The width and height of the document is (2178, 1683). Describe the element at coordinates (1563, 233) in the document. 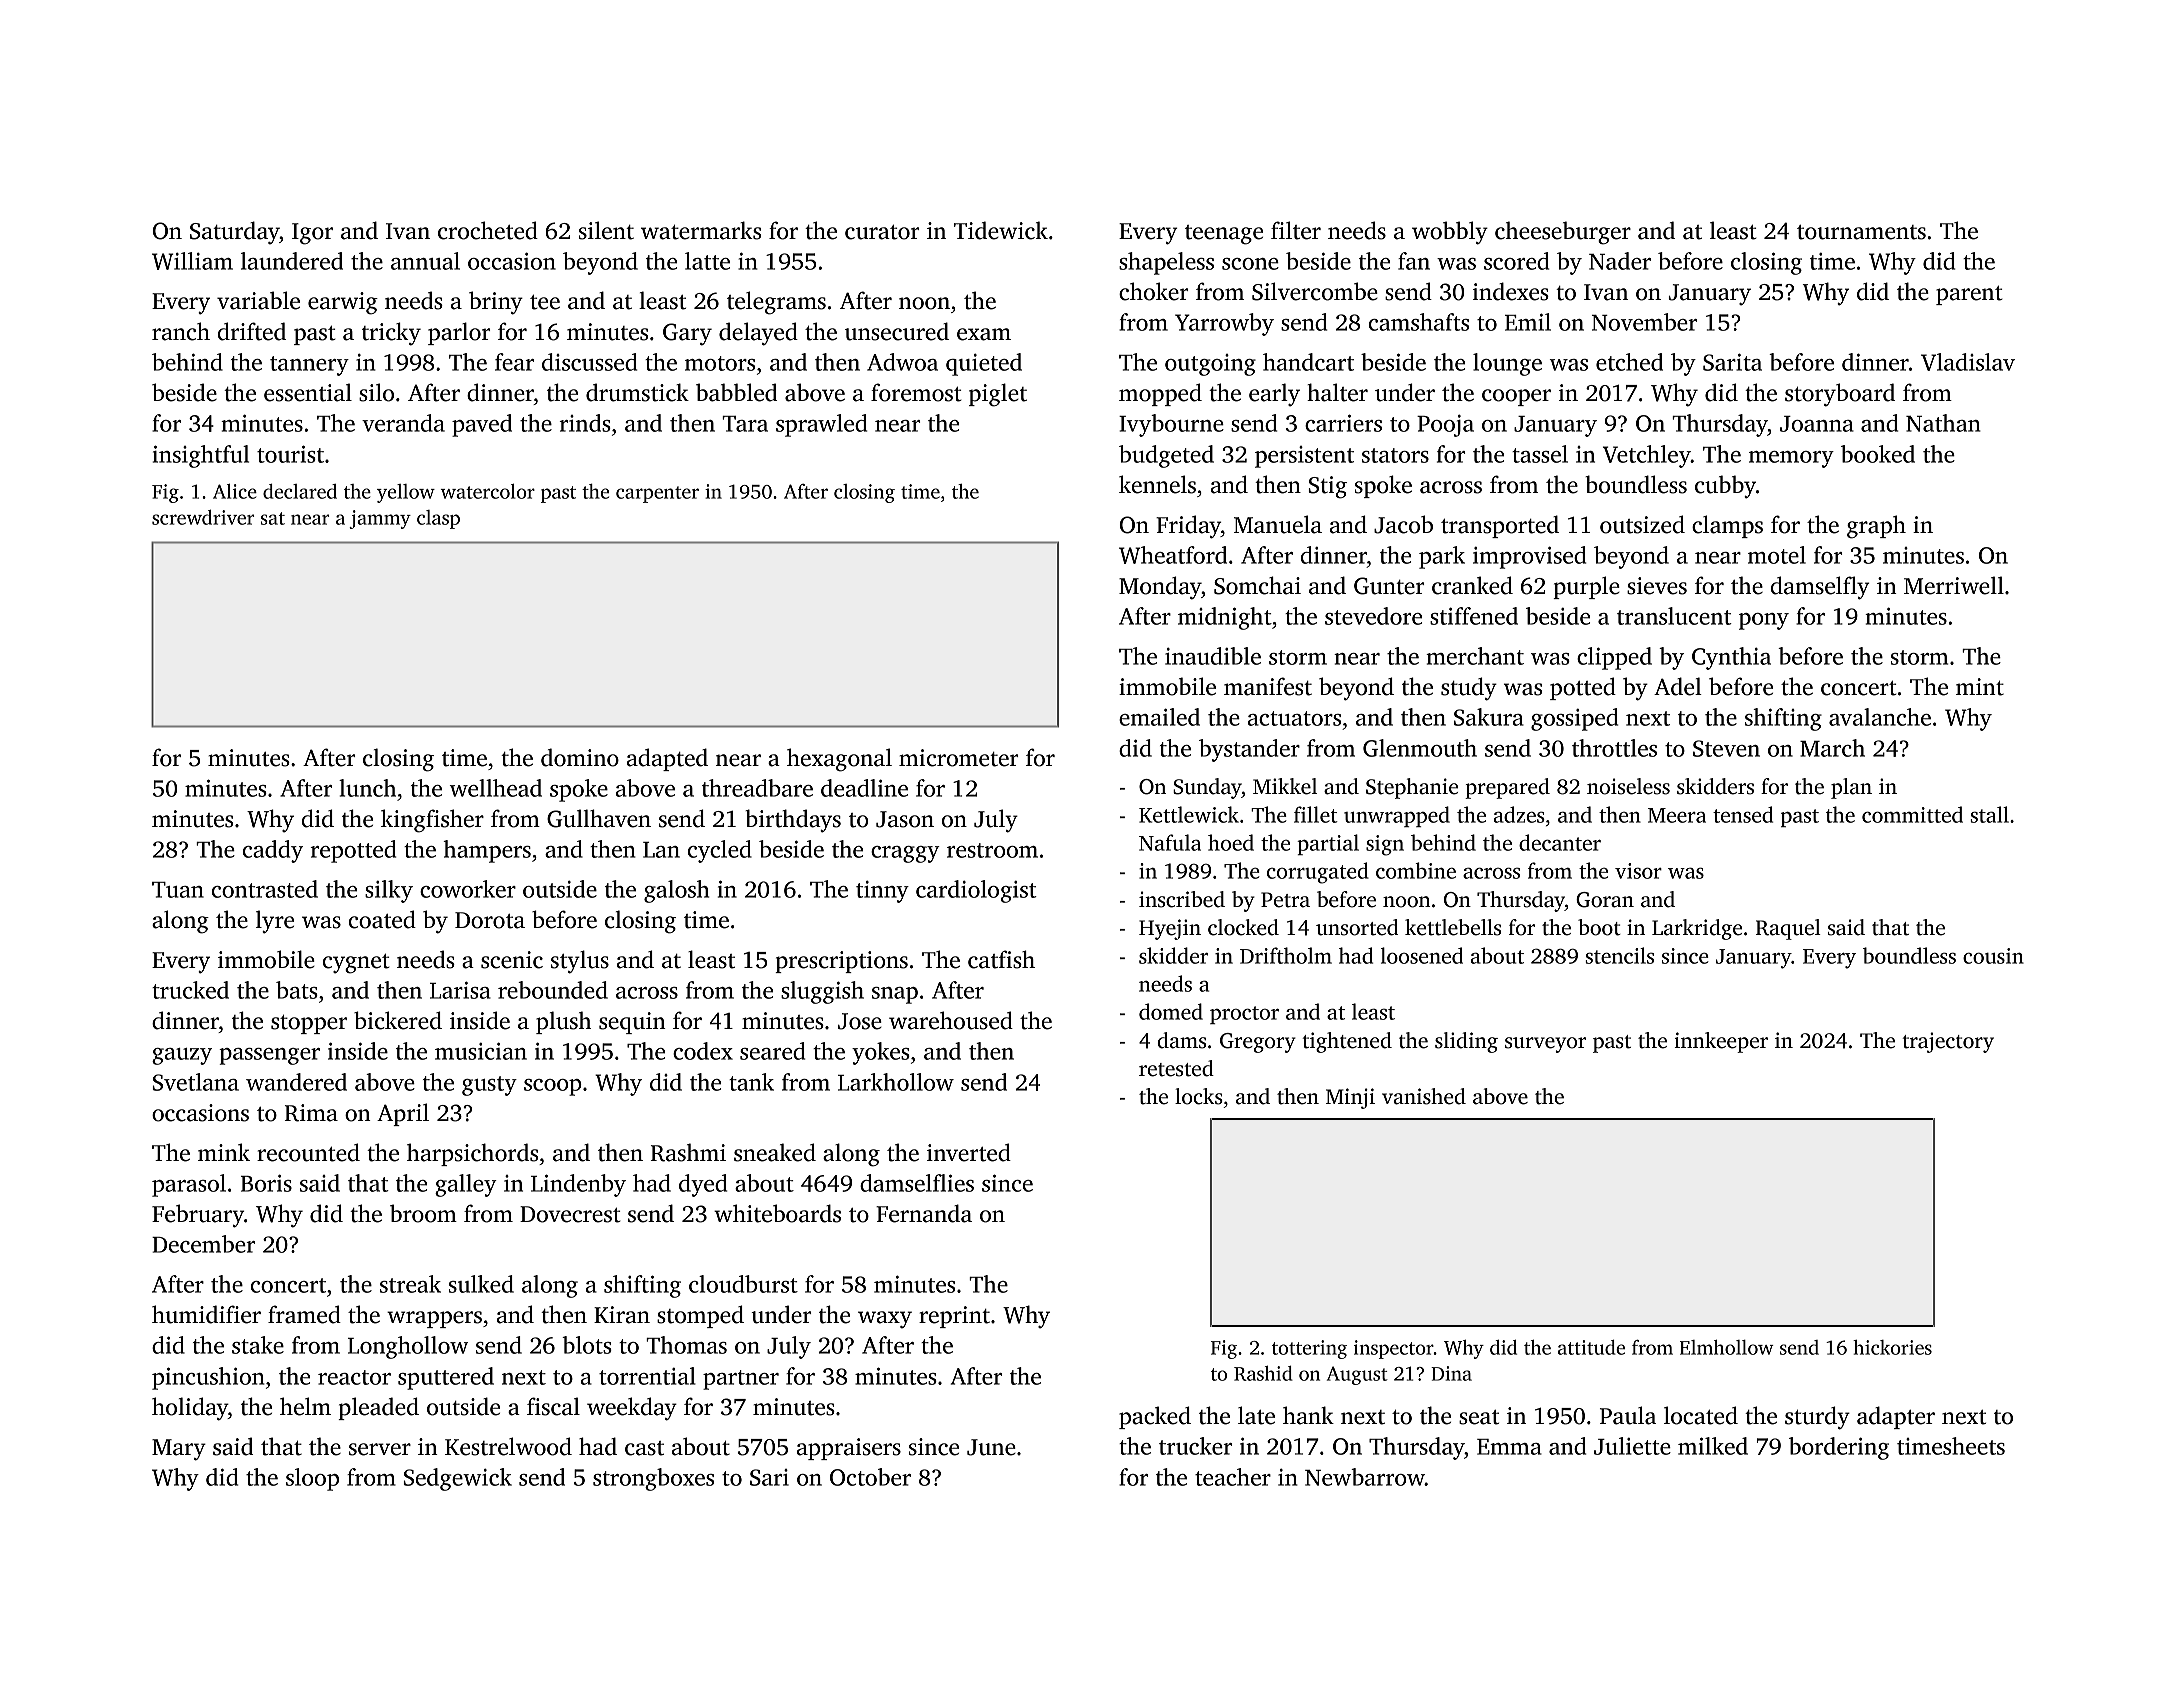

I see `cheeseburger` at that location.
